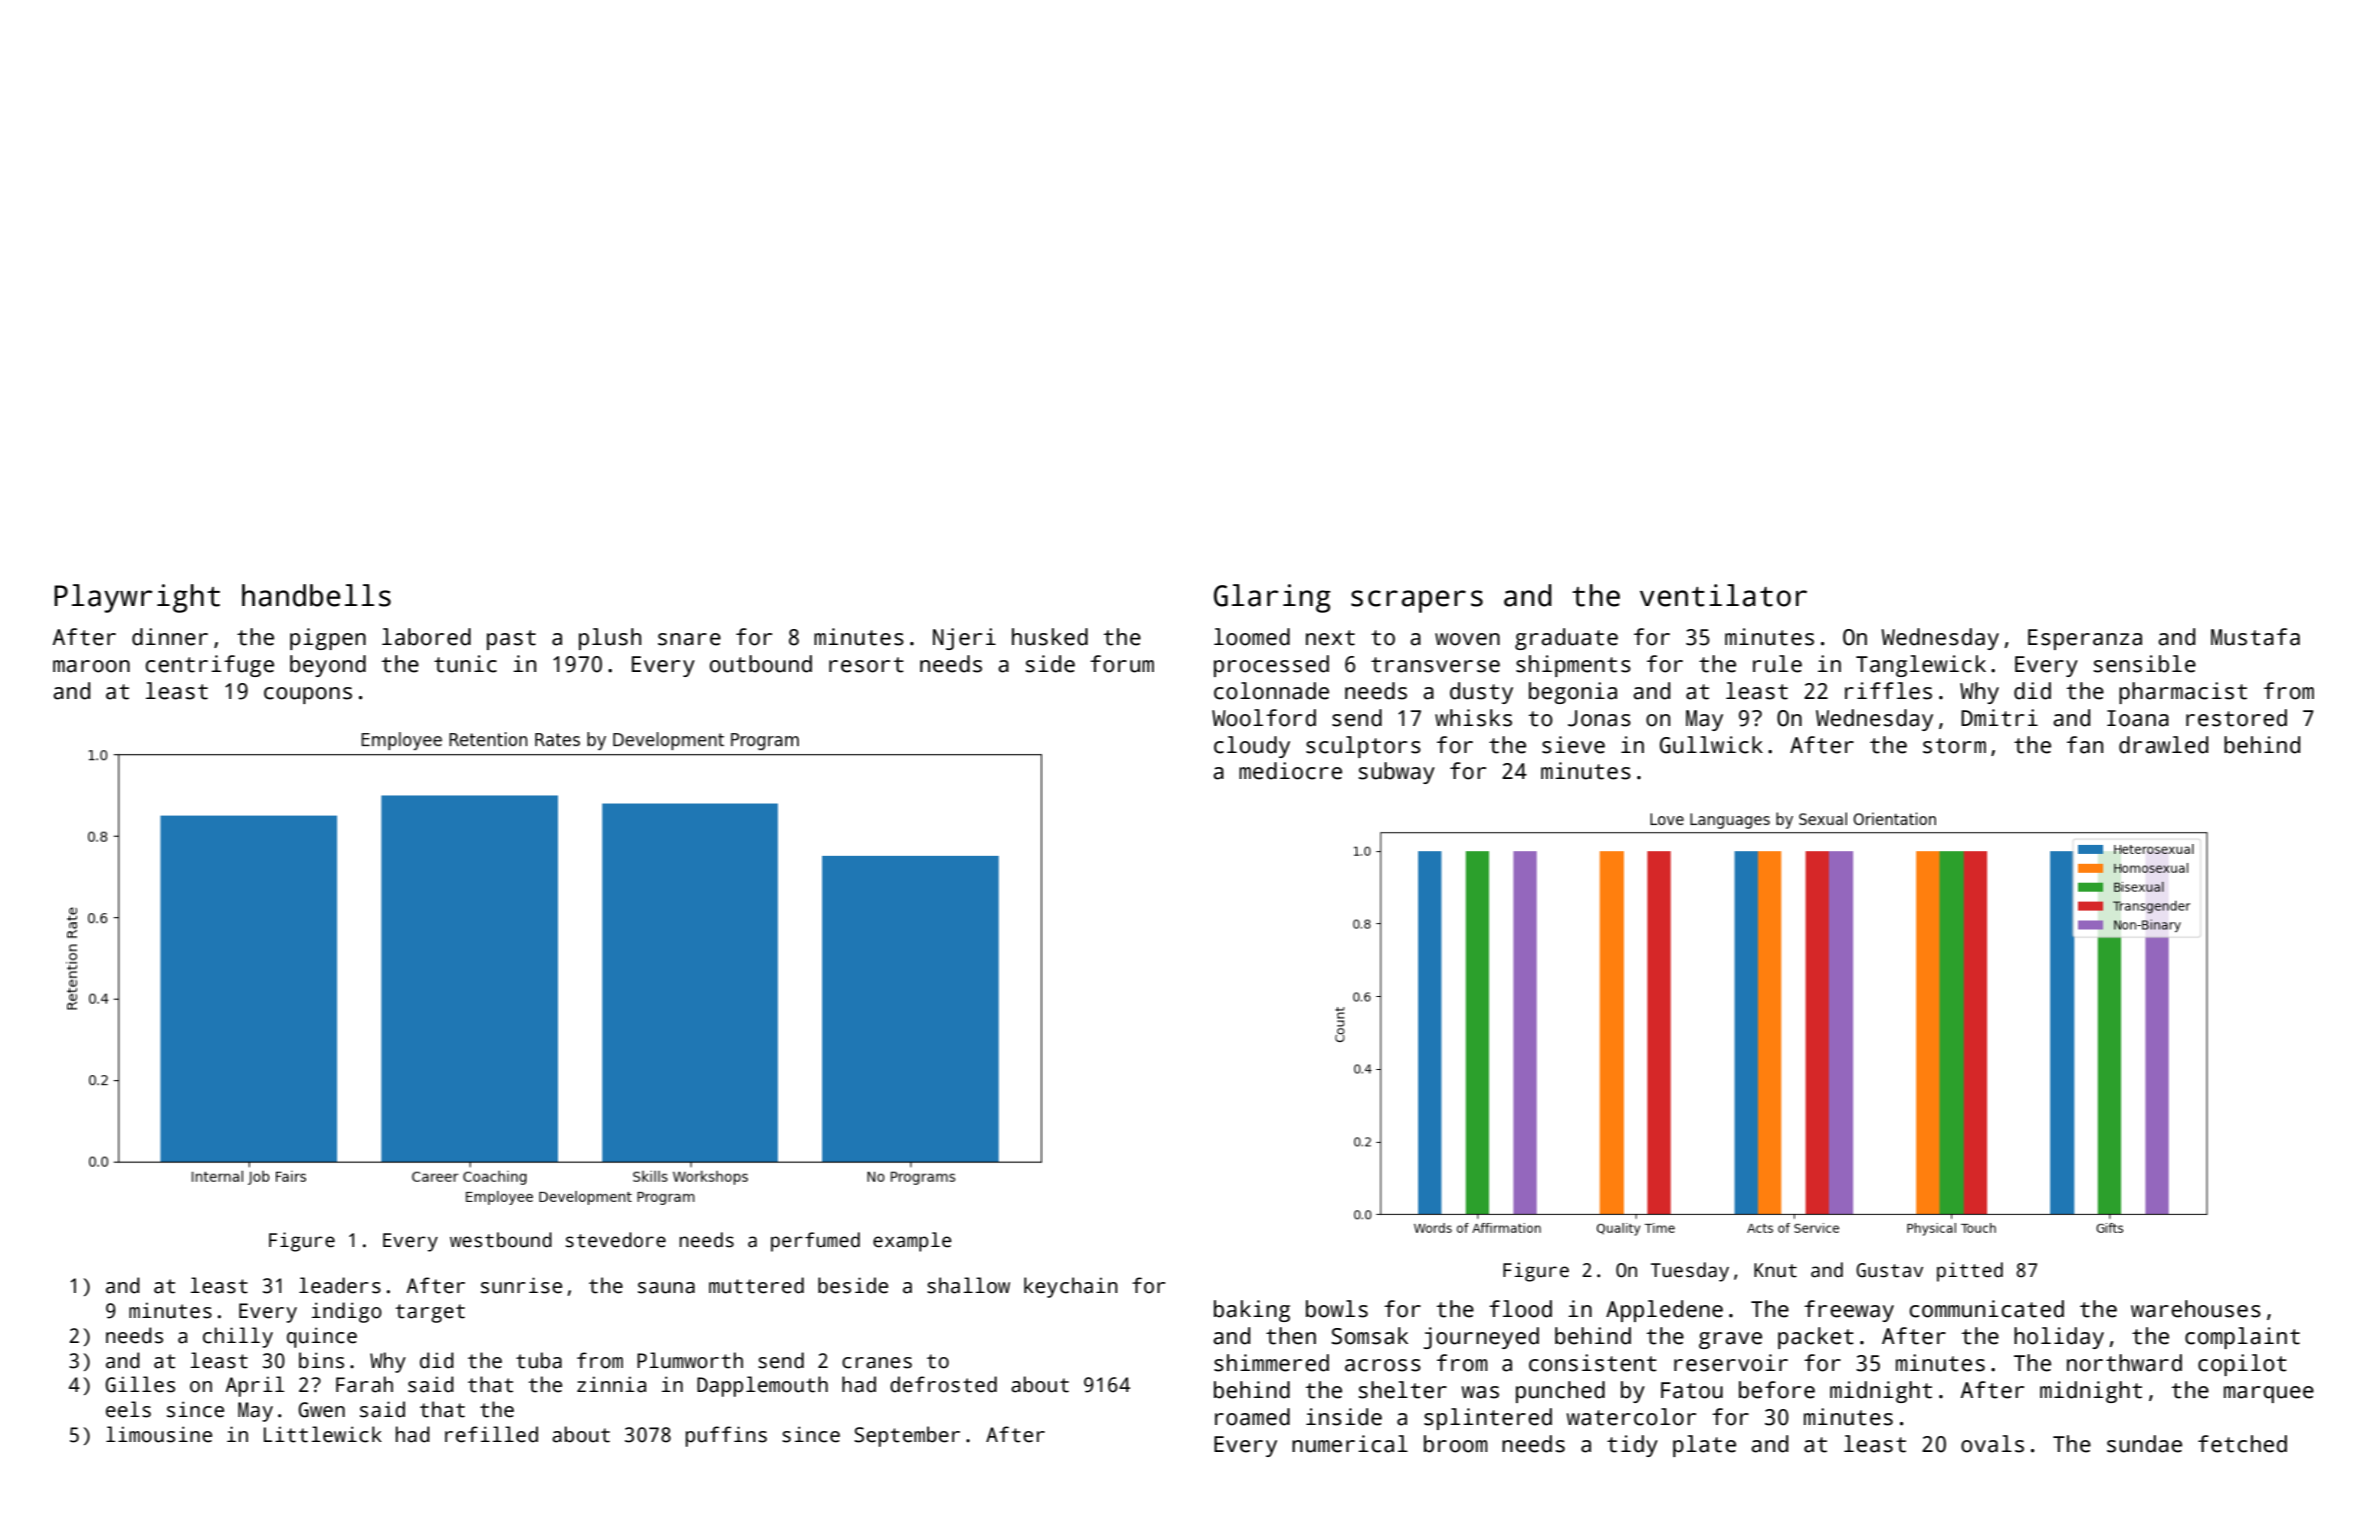 This page has width=2380, height=1540. What do you see at coordinates (1711, 745) in the page?
I see `Gullwick` at bounding box center [1711, 745].
